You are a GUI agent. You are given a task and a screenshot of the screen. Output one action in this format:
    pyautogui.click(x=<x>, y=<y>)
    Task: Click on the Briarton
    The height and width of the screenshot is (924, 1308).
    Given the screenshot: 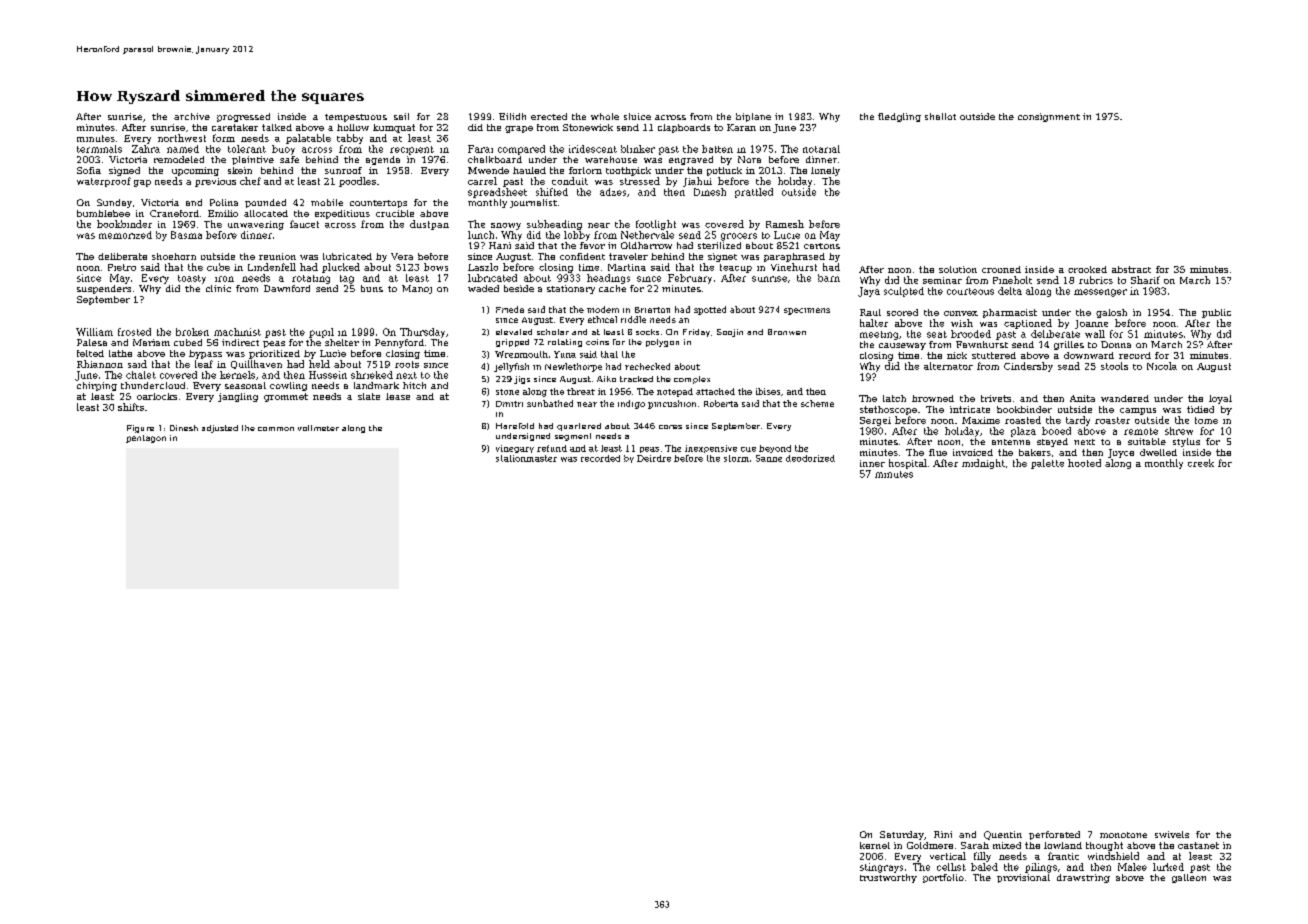 What is the action you would take?
    pyautogui.click(x=652, y=310)
